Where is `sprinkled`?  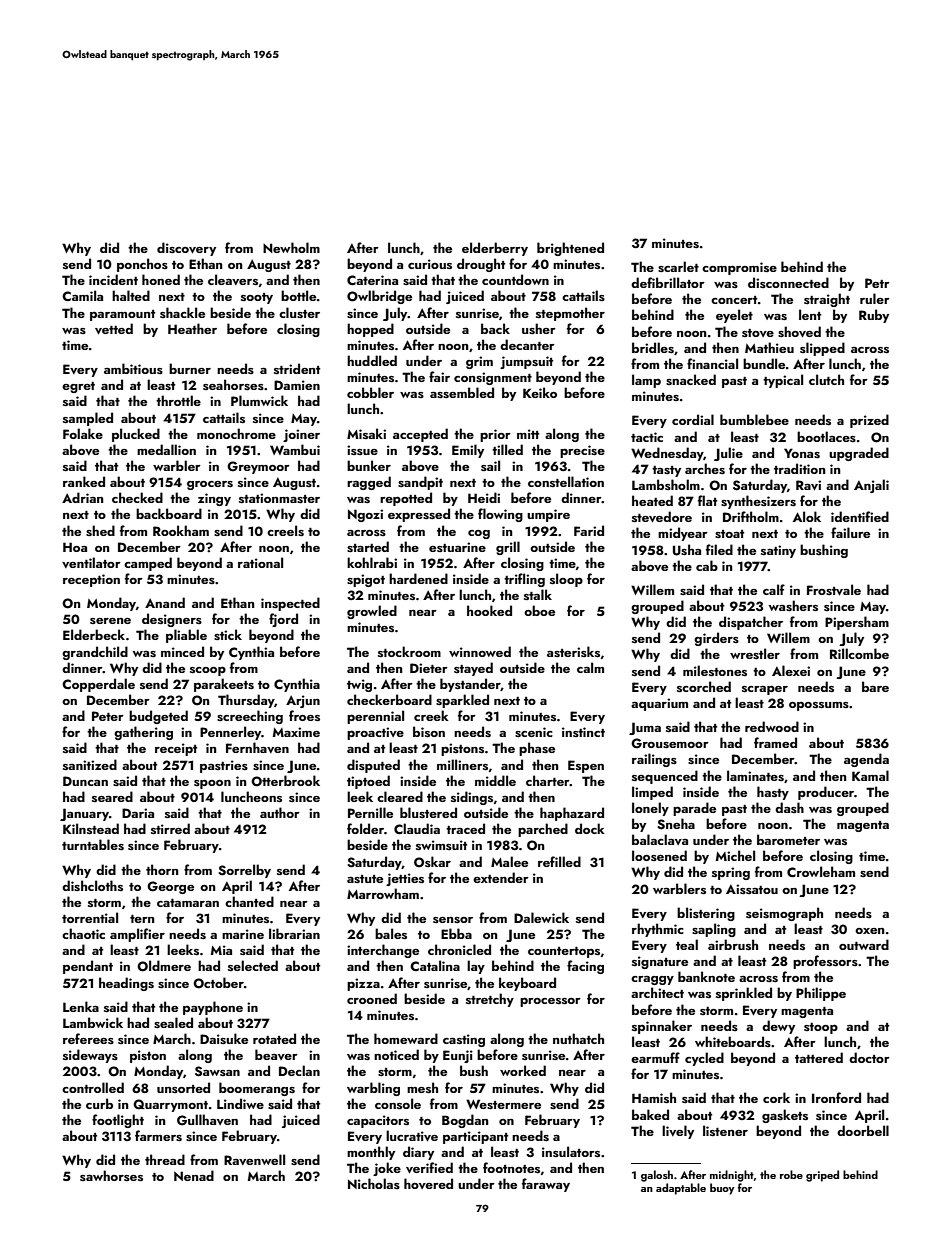
sprinkled is located at coordinates (744, 994).
